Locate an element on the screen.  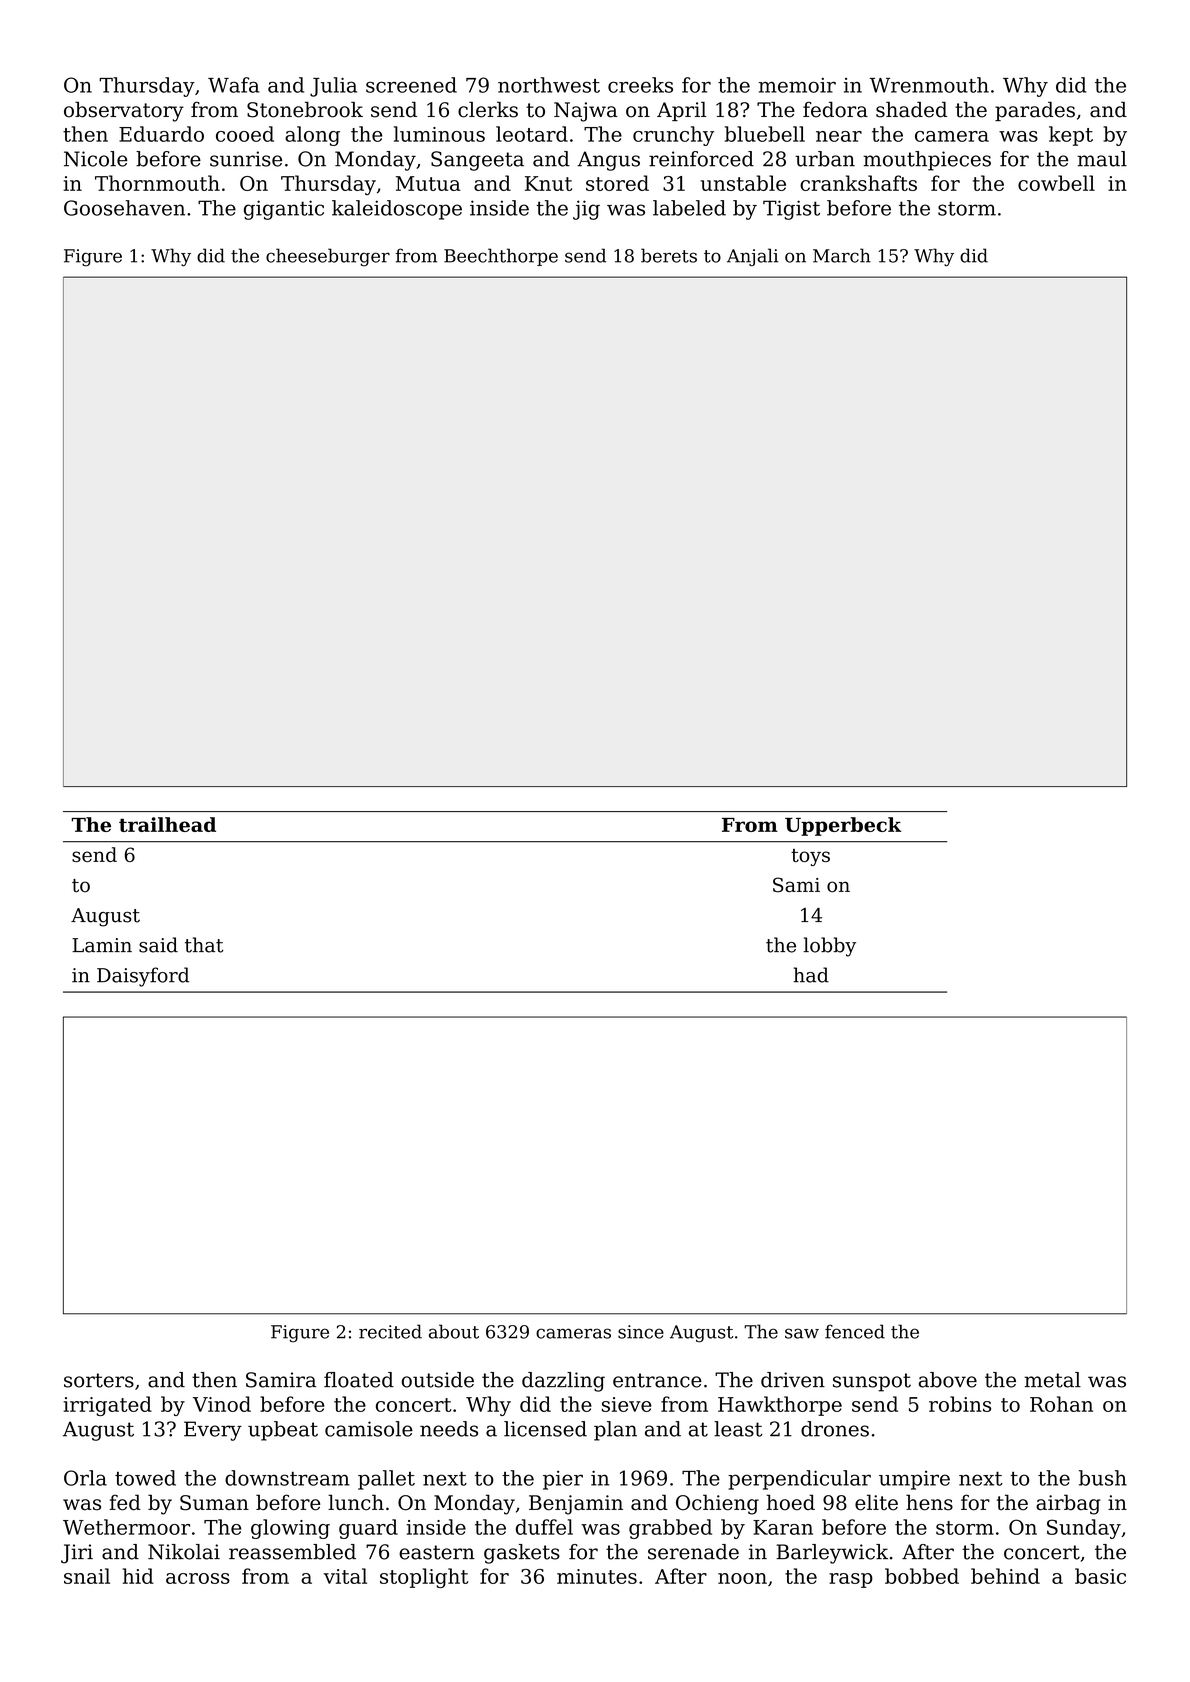
Upperbeck is located at coordinates (843, 826).
